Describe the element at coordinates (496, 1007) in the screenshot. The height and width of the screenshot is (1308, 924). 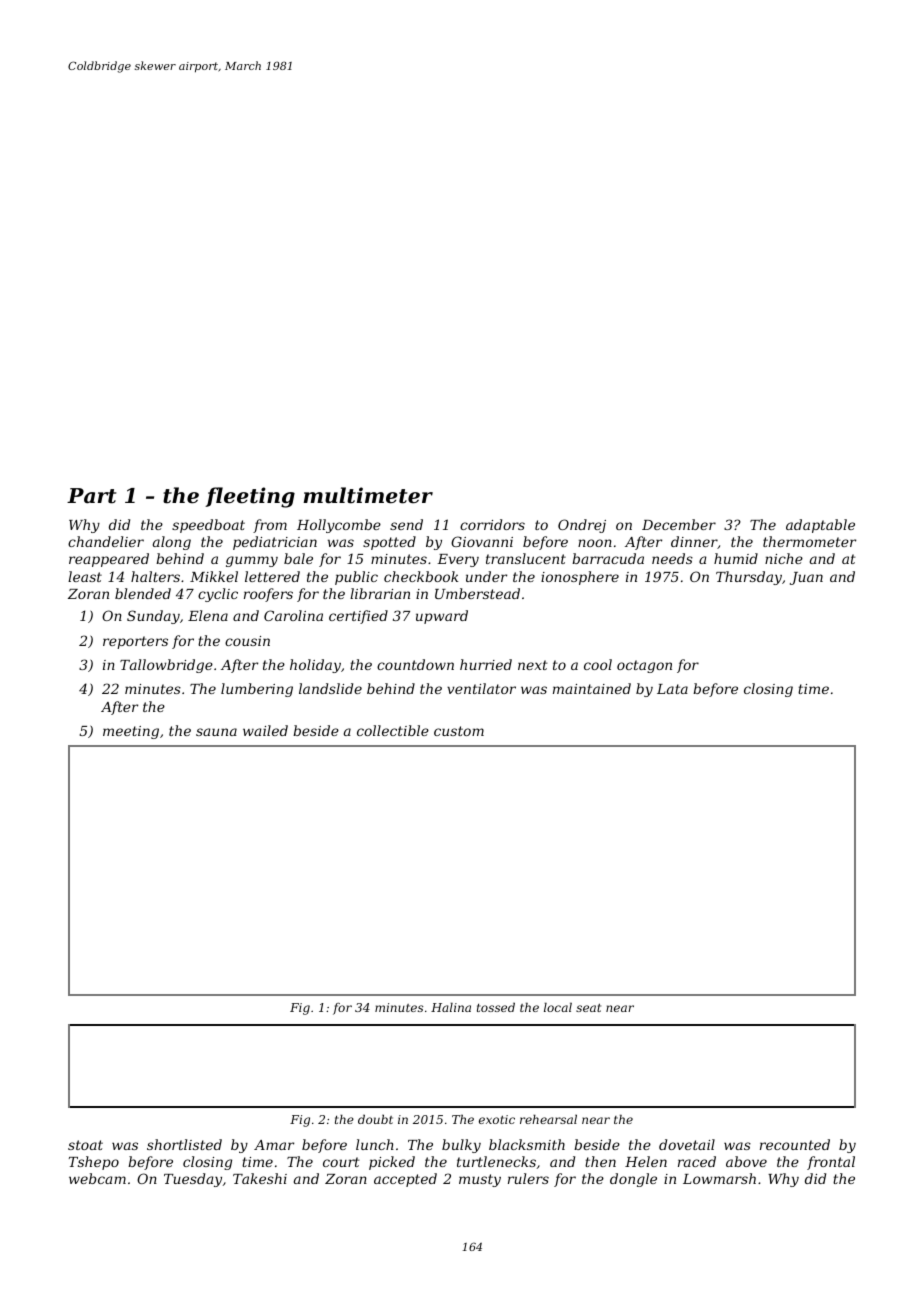
I see `tossed` at that location.
